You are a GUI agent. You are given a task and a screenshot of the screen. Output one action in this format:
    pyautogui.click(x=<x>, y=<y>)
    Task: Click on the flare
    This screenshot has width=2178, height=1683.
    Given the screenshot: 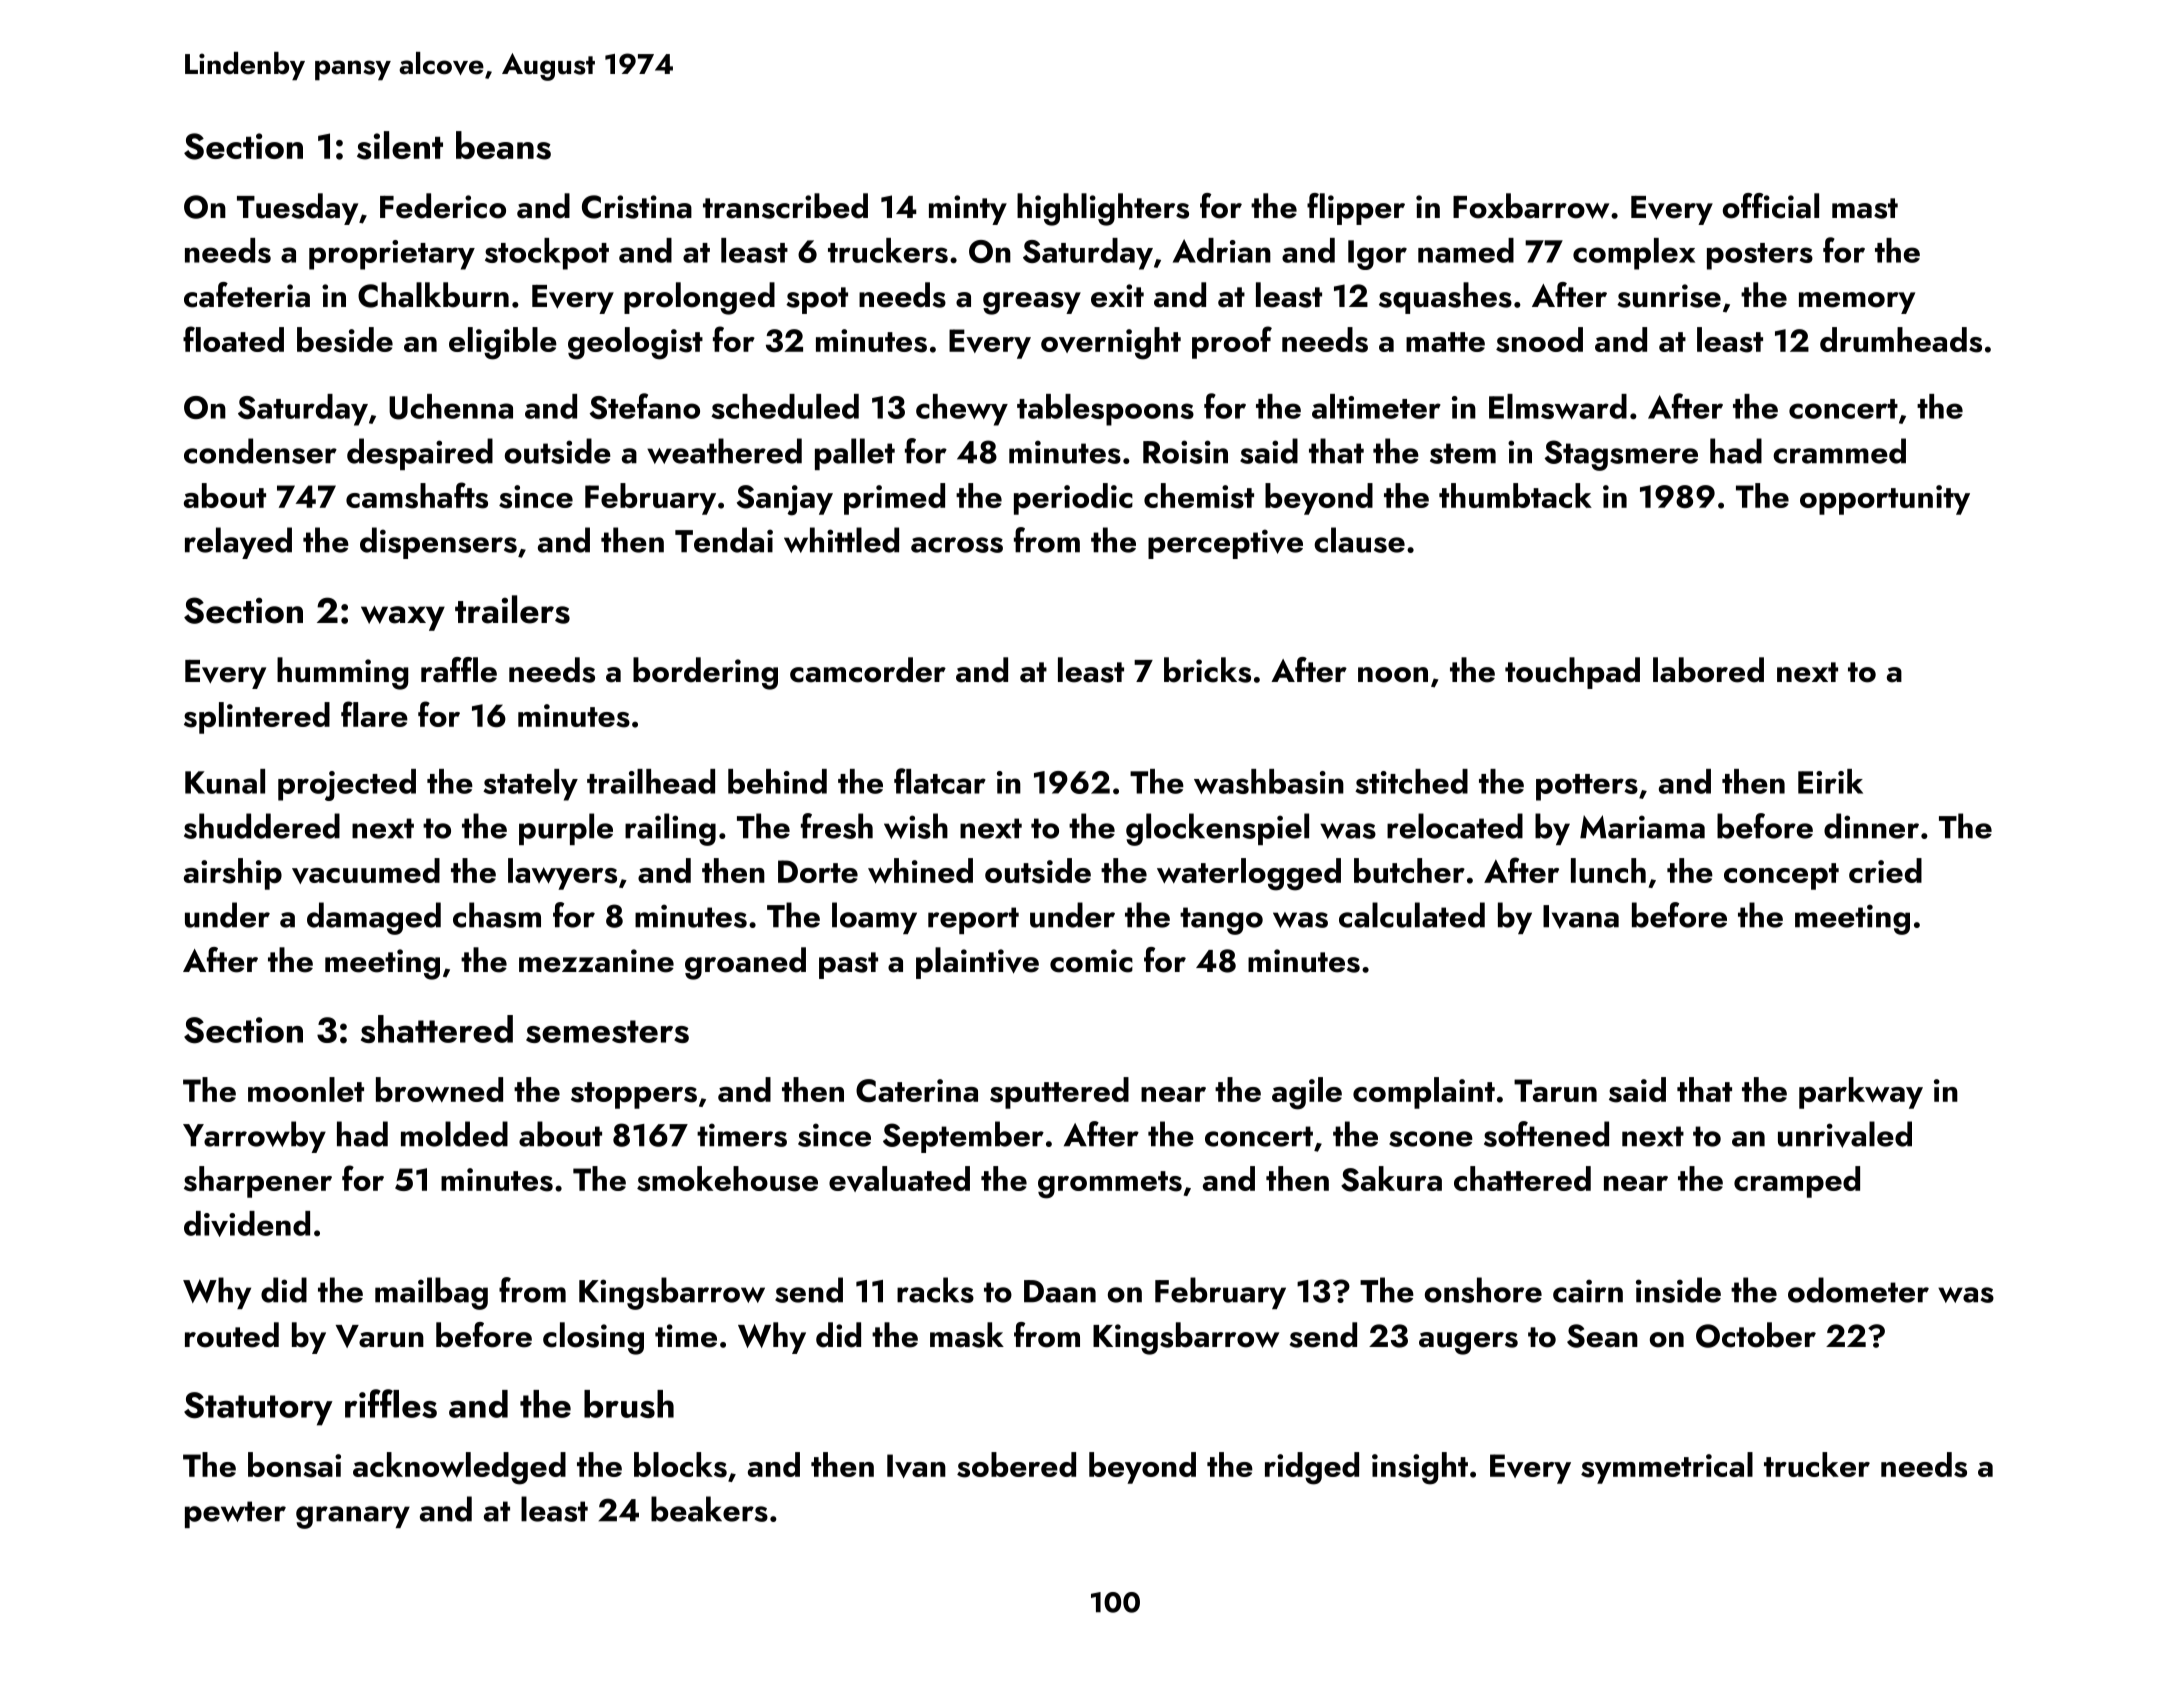 What is the action you would take?
    pyautogui.click(x=374, y=714)
